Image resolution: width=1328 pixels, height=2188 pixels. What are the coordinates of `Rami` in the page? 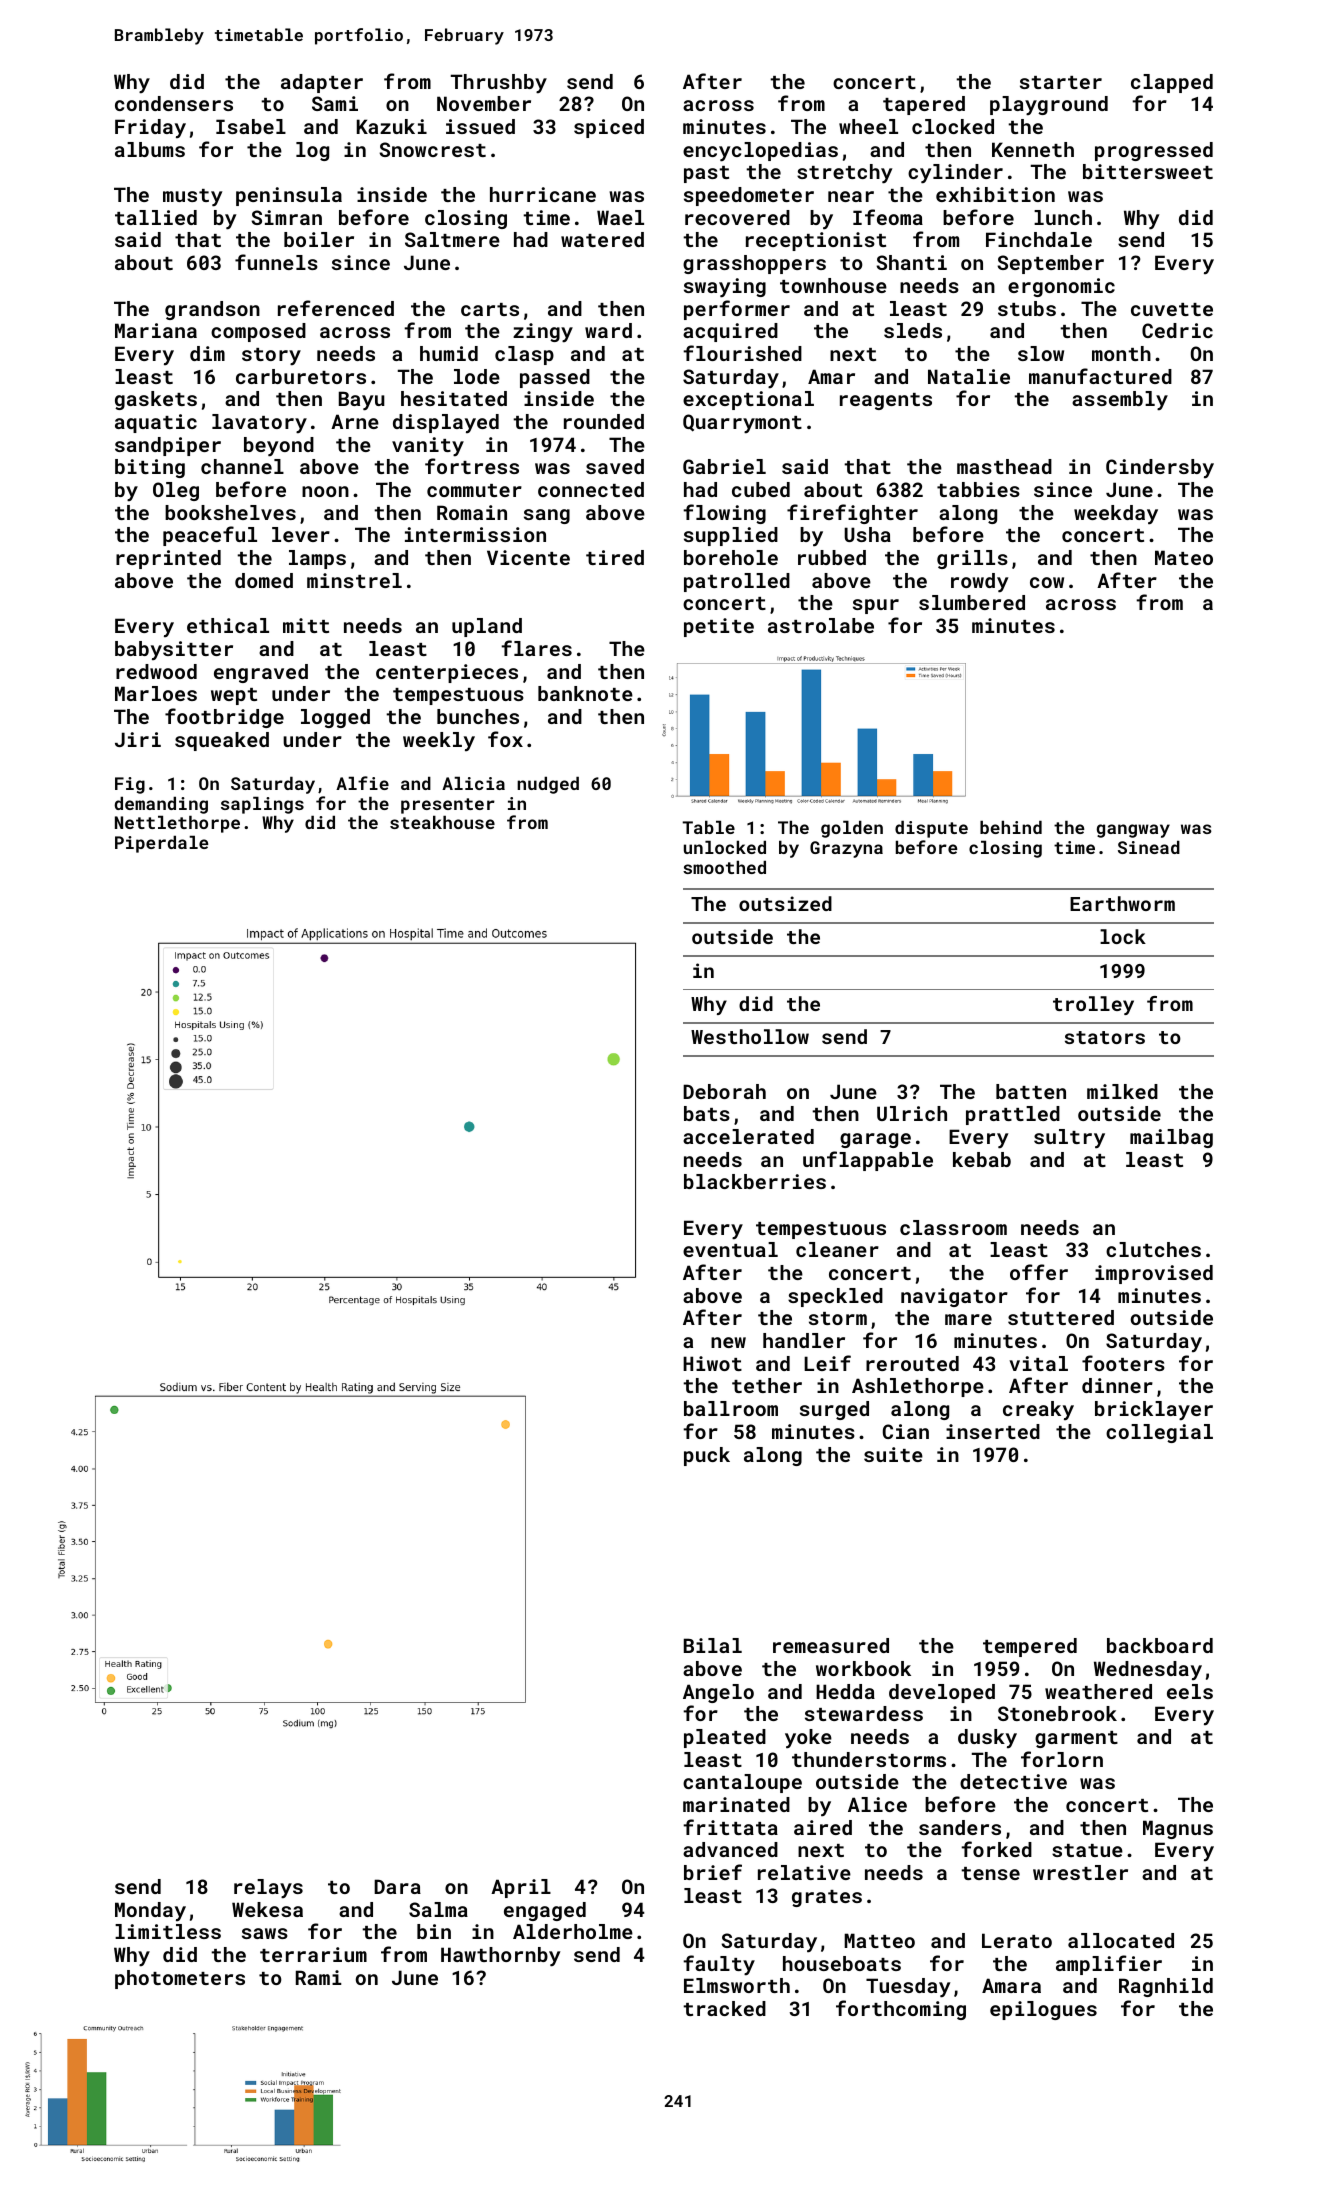 It's located at (318, 1977).
